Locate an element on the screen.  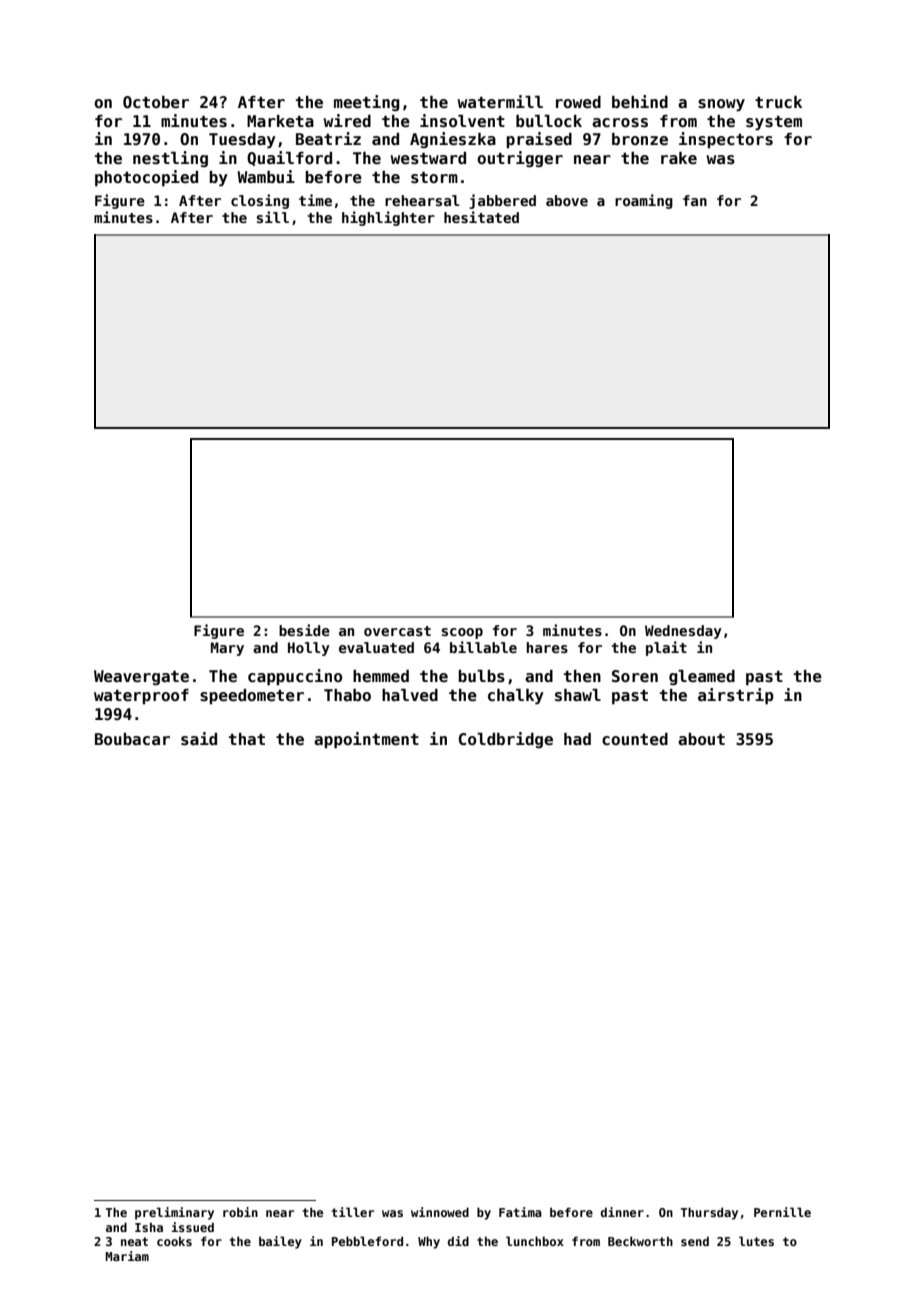
cooks is located at coordinates (174, 1241).
